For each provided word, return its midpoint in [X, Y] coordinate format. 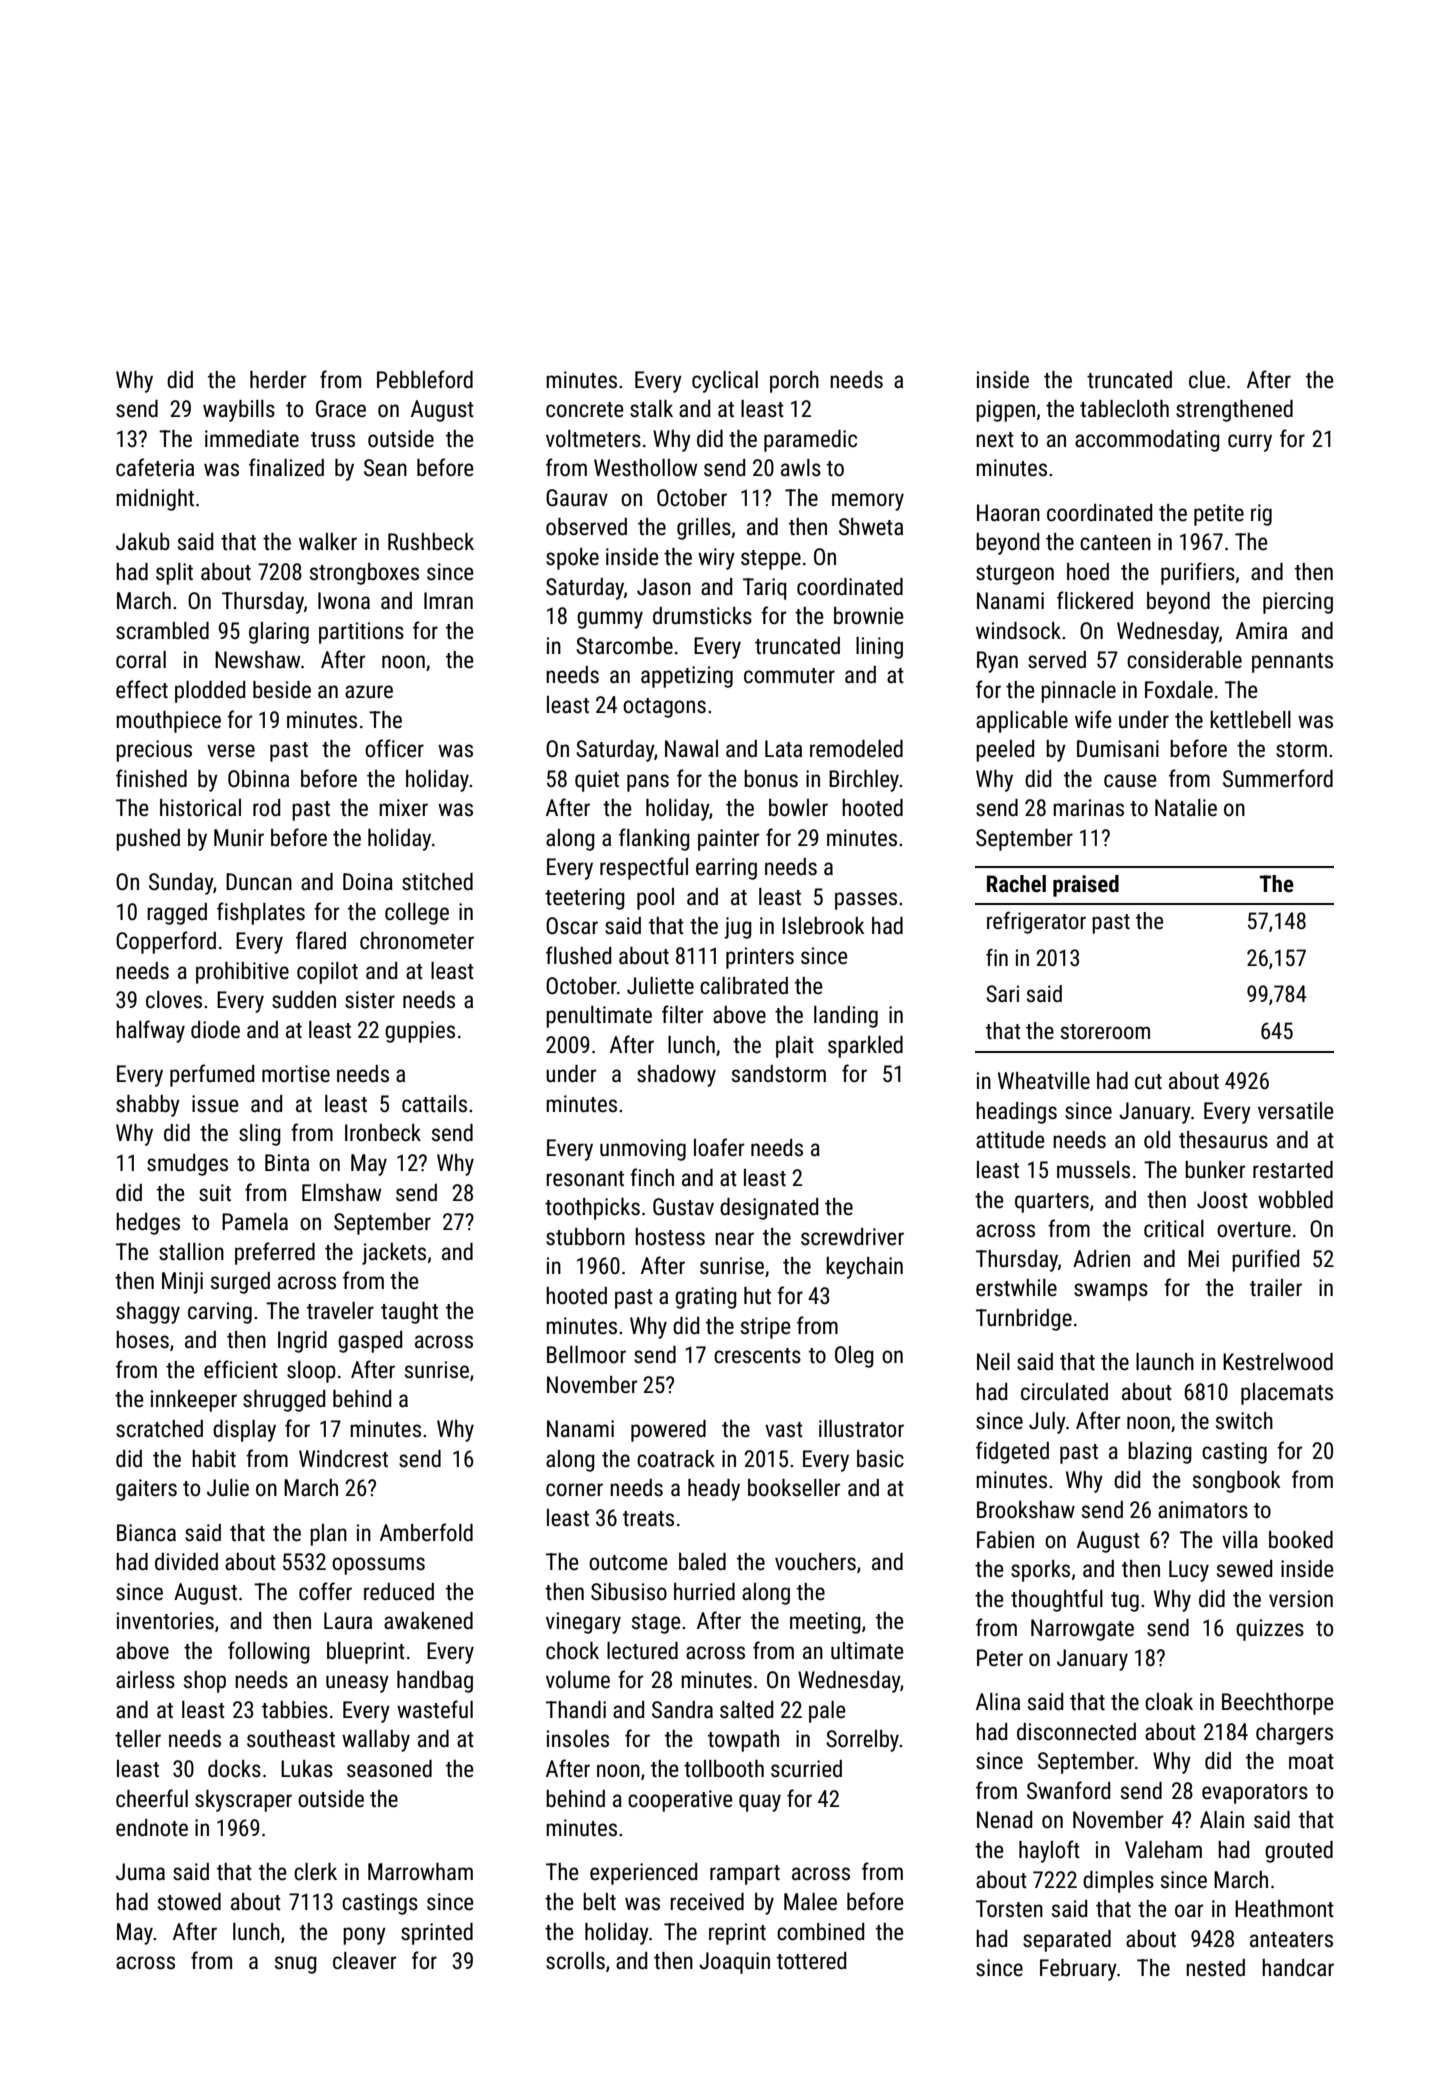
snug [296, 1965]
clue [1207, 380]
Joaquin [734, 1963]
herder [278, 380]
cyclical [725, 382]
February [1078, 1970]
